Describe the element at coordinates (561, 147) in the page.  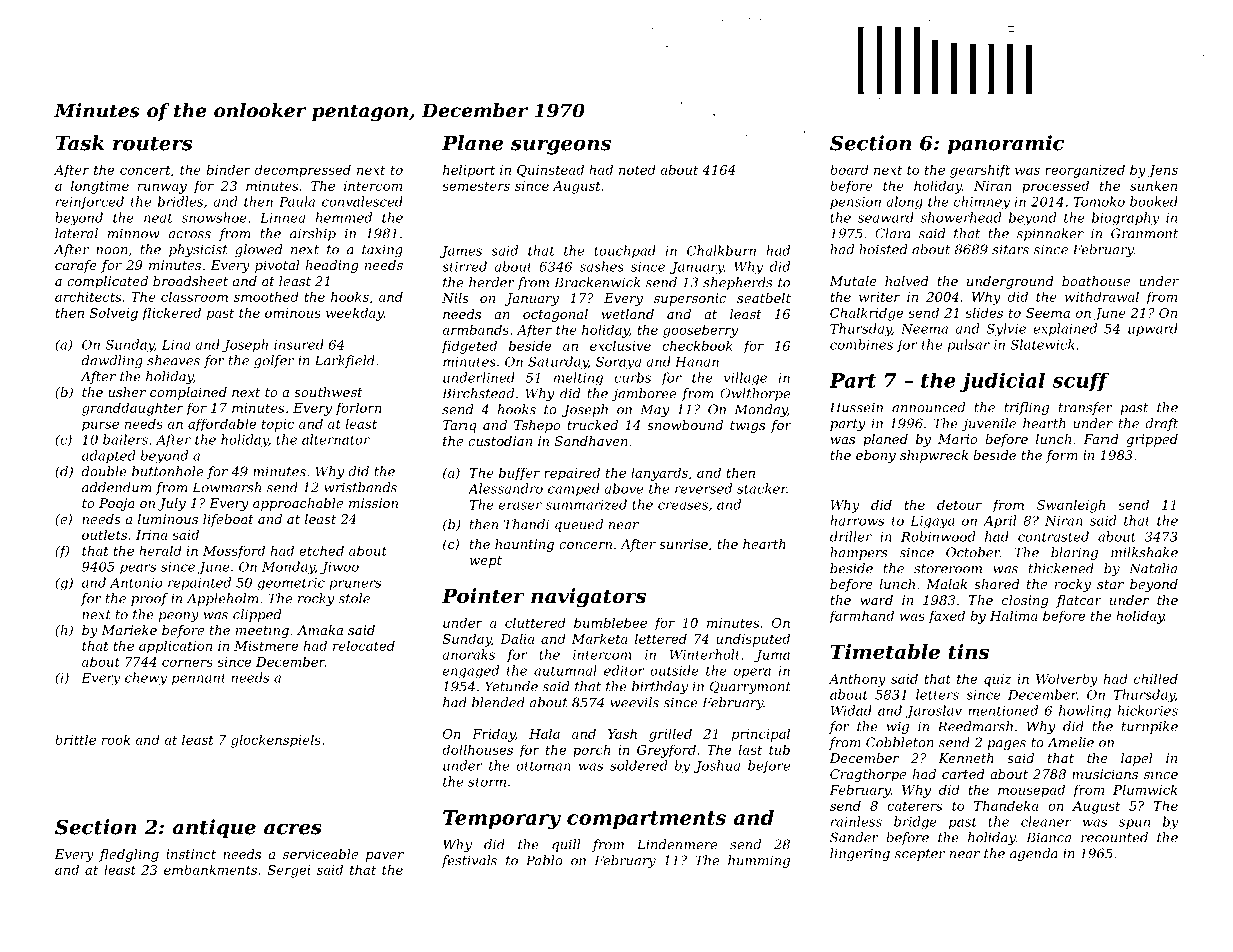
I see `surgeons` at that location.
